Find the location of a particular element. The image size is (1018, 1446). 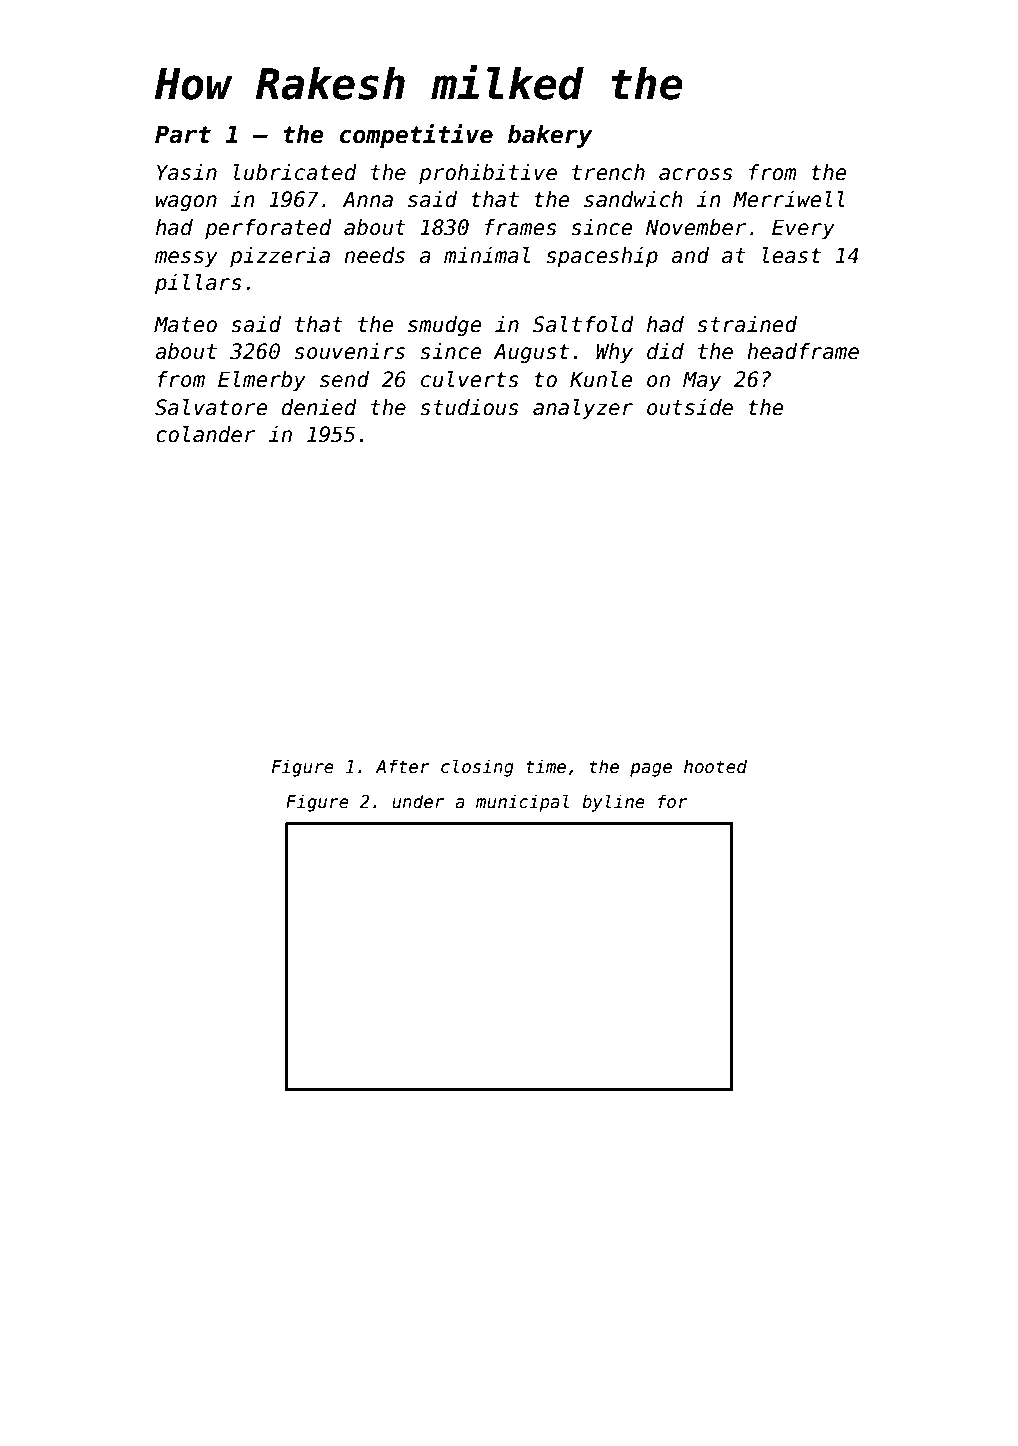

Anna is located at coordinates (367, 199).
